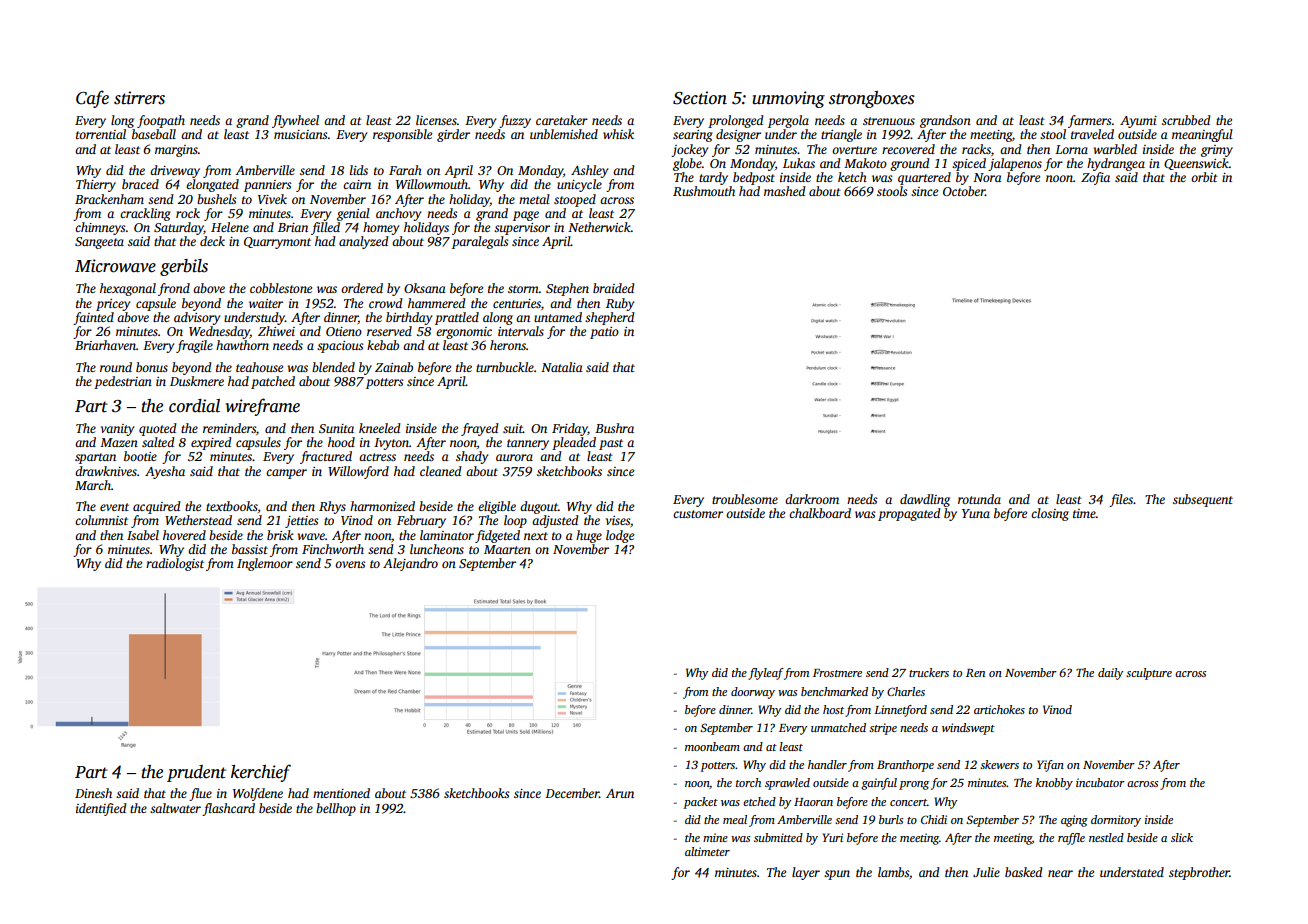 The height and width of the image is (924, 1308). What do you see at coordinates (558, 317) in the image?
I see `untamed` at bounding box center [558, 317].
